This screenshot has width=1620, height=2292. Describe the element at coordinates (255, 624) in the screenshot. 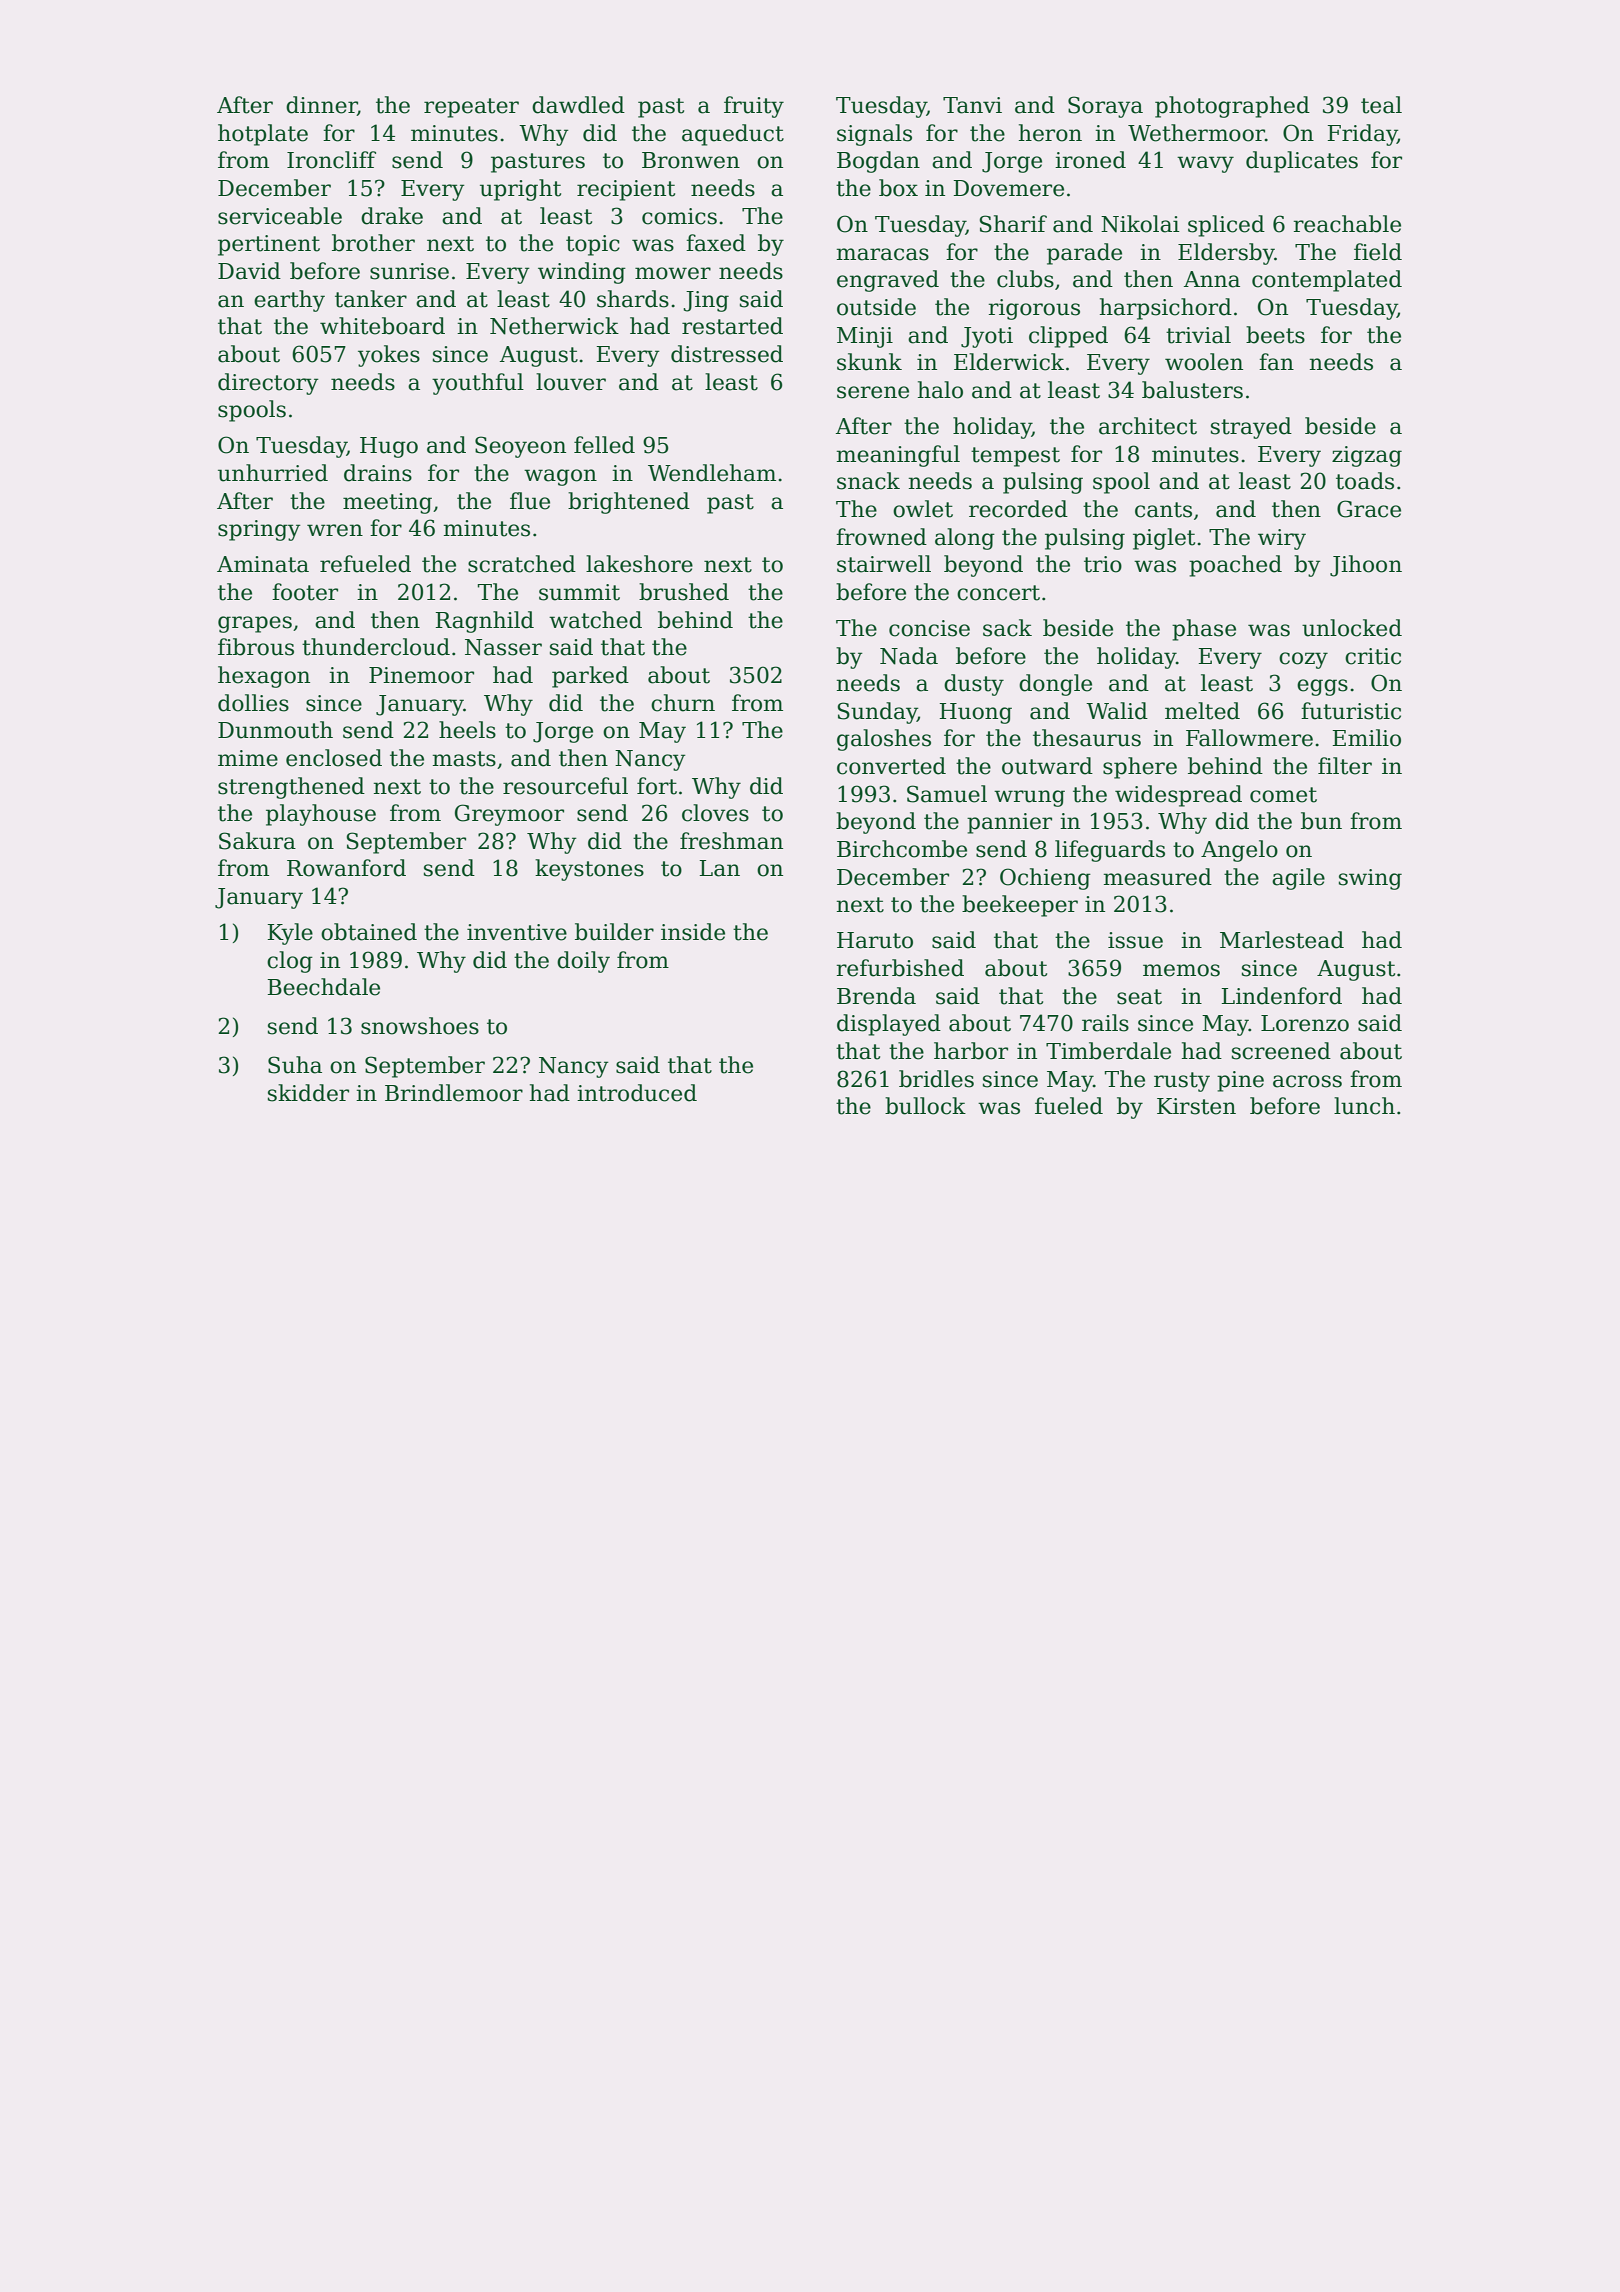

I see `grapes` at that location.
